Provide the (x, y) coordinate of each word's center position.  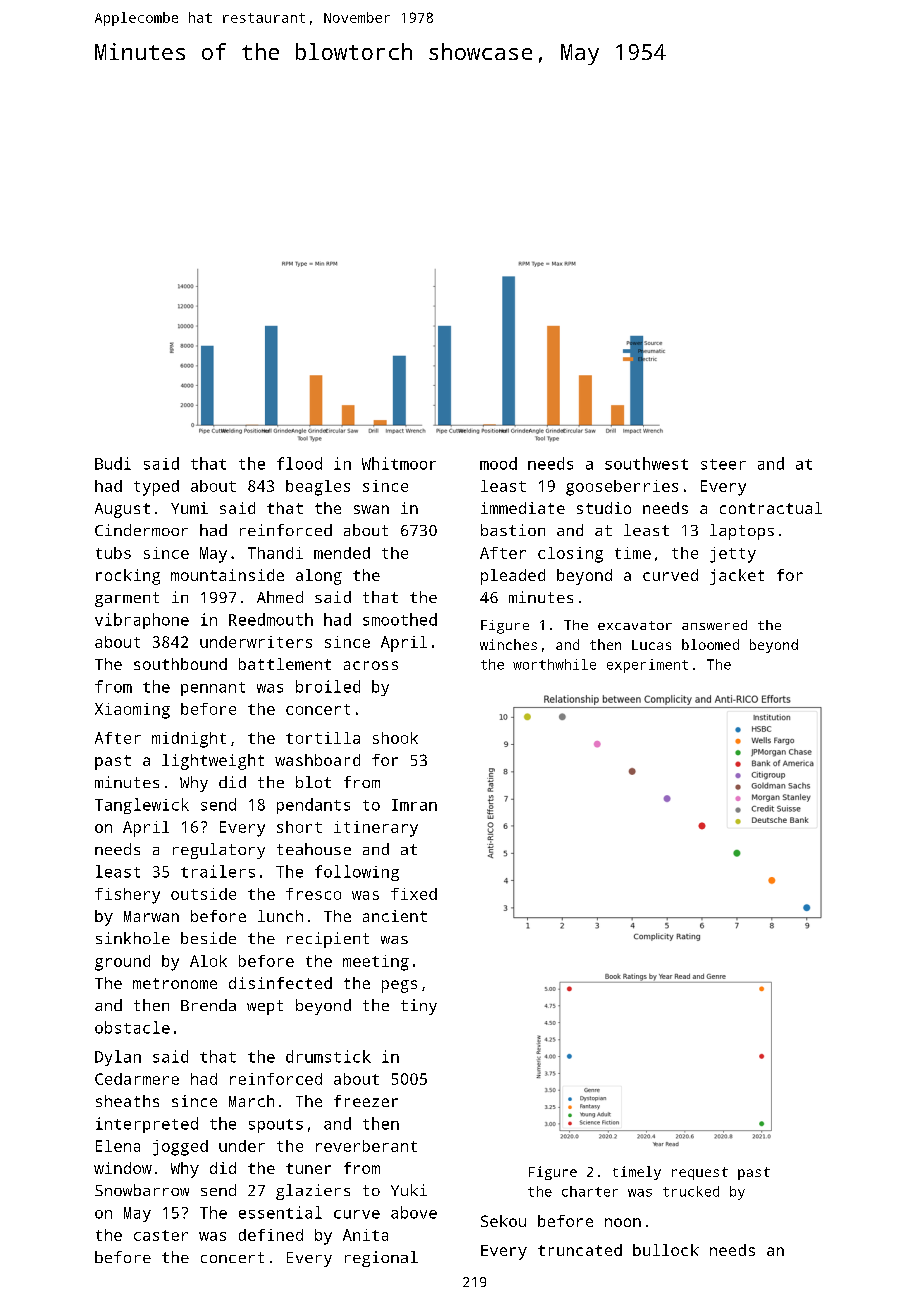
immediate (523, 508)
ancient (395, 916)
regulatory (219, 851)
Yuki (409, 1190)
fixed (414, 894)
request (700, 1173)
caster (161, 1235)
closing (570, 555)
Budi (113, 463)
